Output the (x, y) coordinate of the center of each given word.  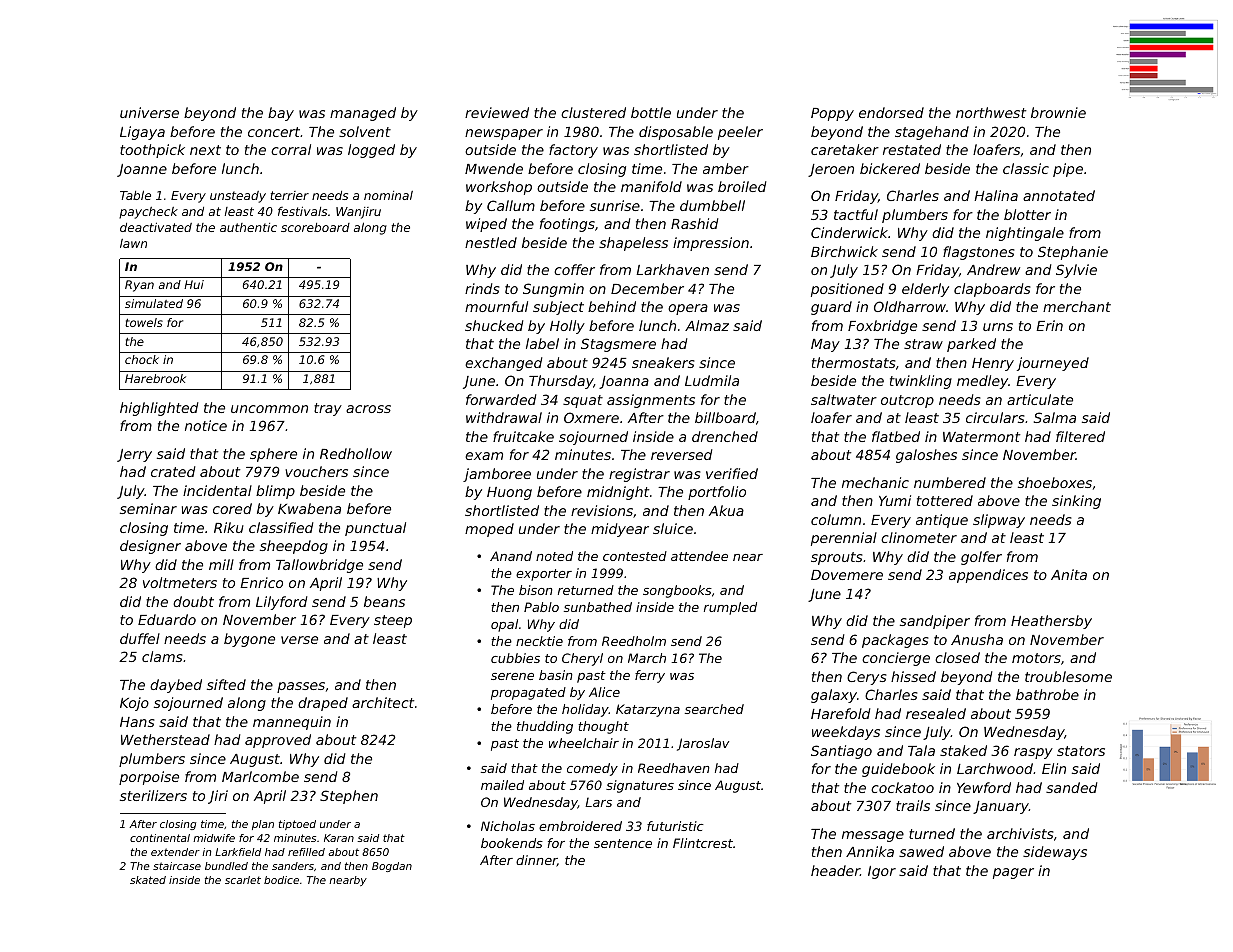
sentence (623, 843)
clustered (593, 112)
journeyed (1053, 364)
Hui (194, 284)
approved (278, 741)
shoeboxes (1055, 482)
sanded (1071, 787)
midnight (618, 493)
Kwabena (309, 508)
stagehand (932, 133)
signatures (640, 786)
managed (363, 114)
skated (148, 880)
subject (558, 308)
